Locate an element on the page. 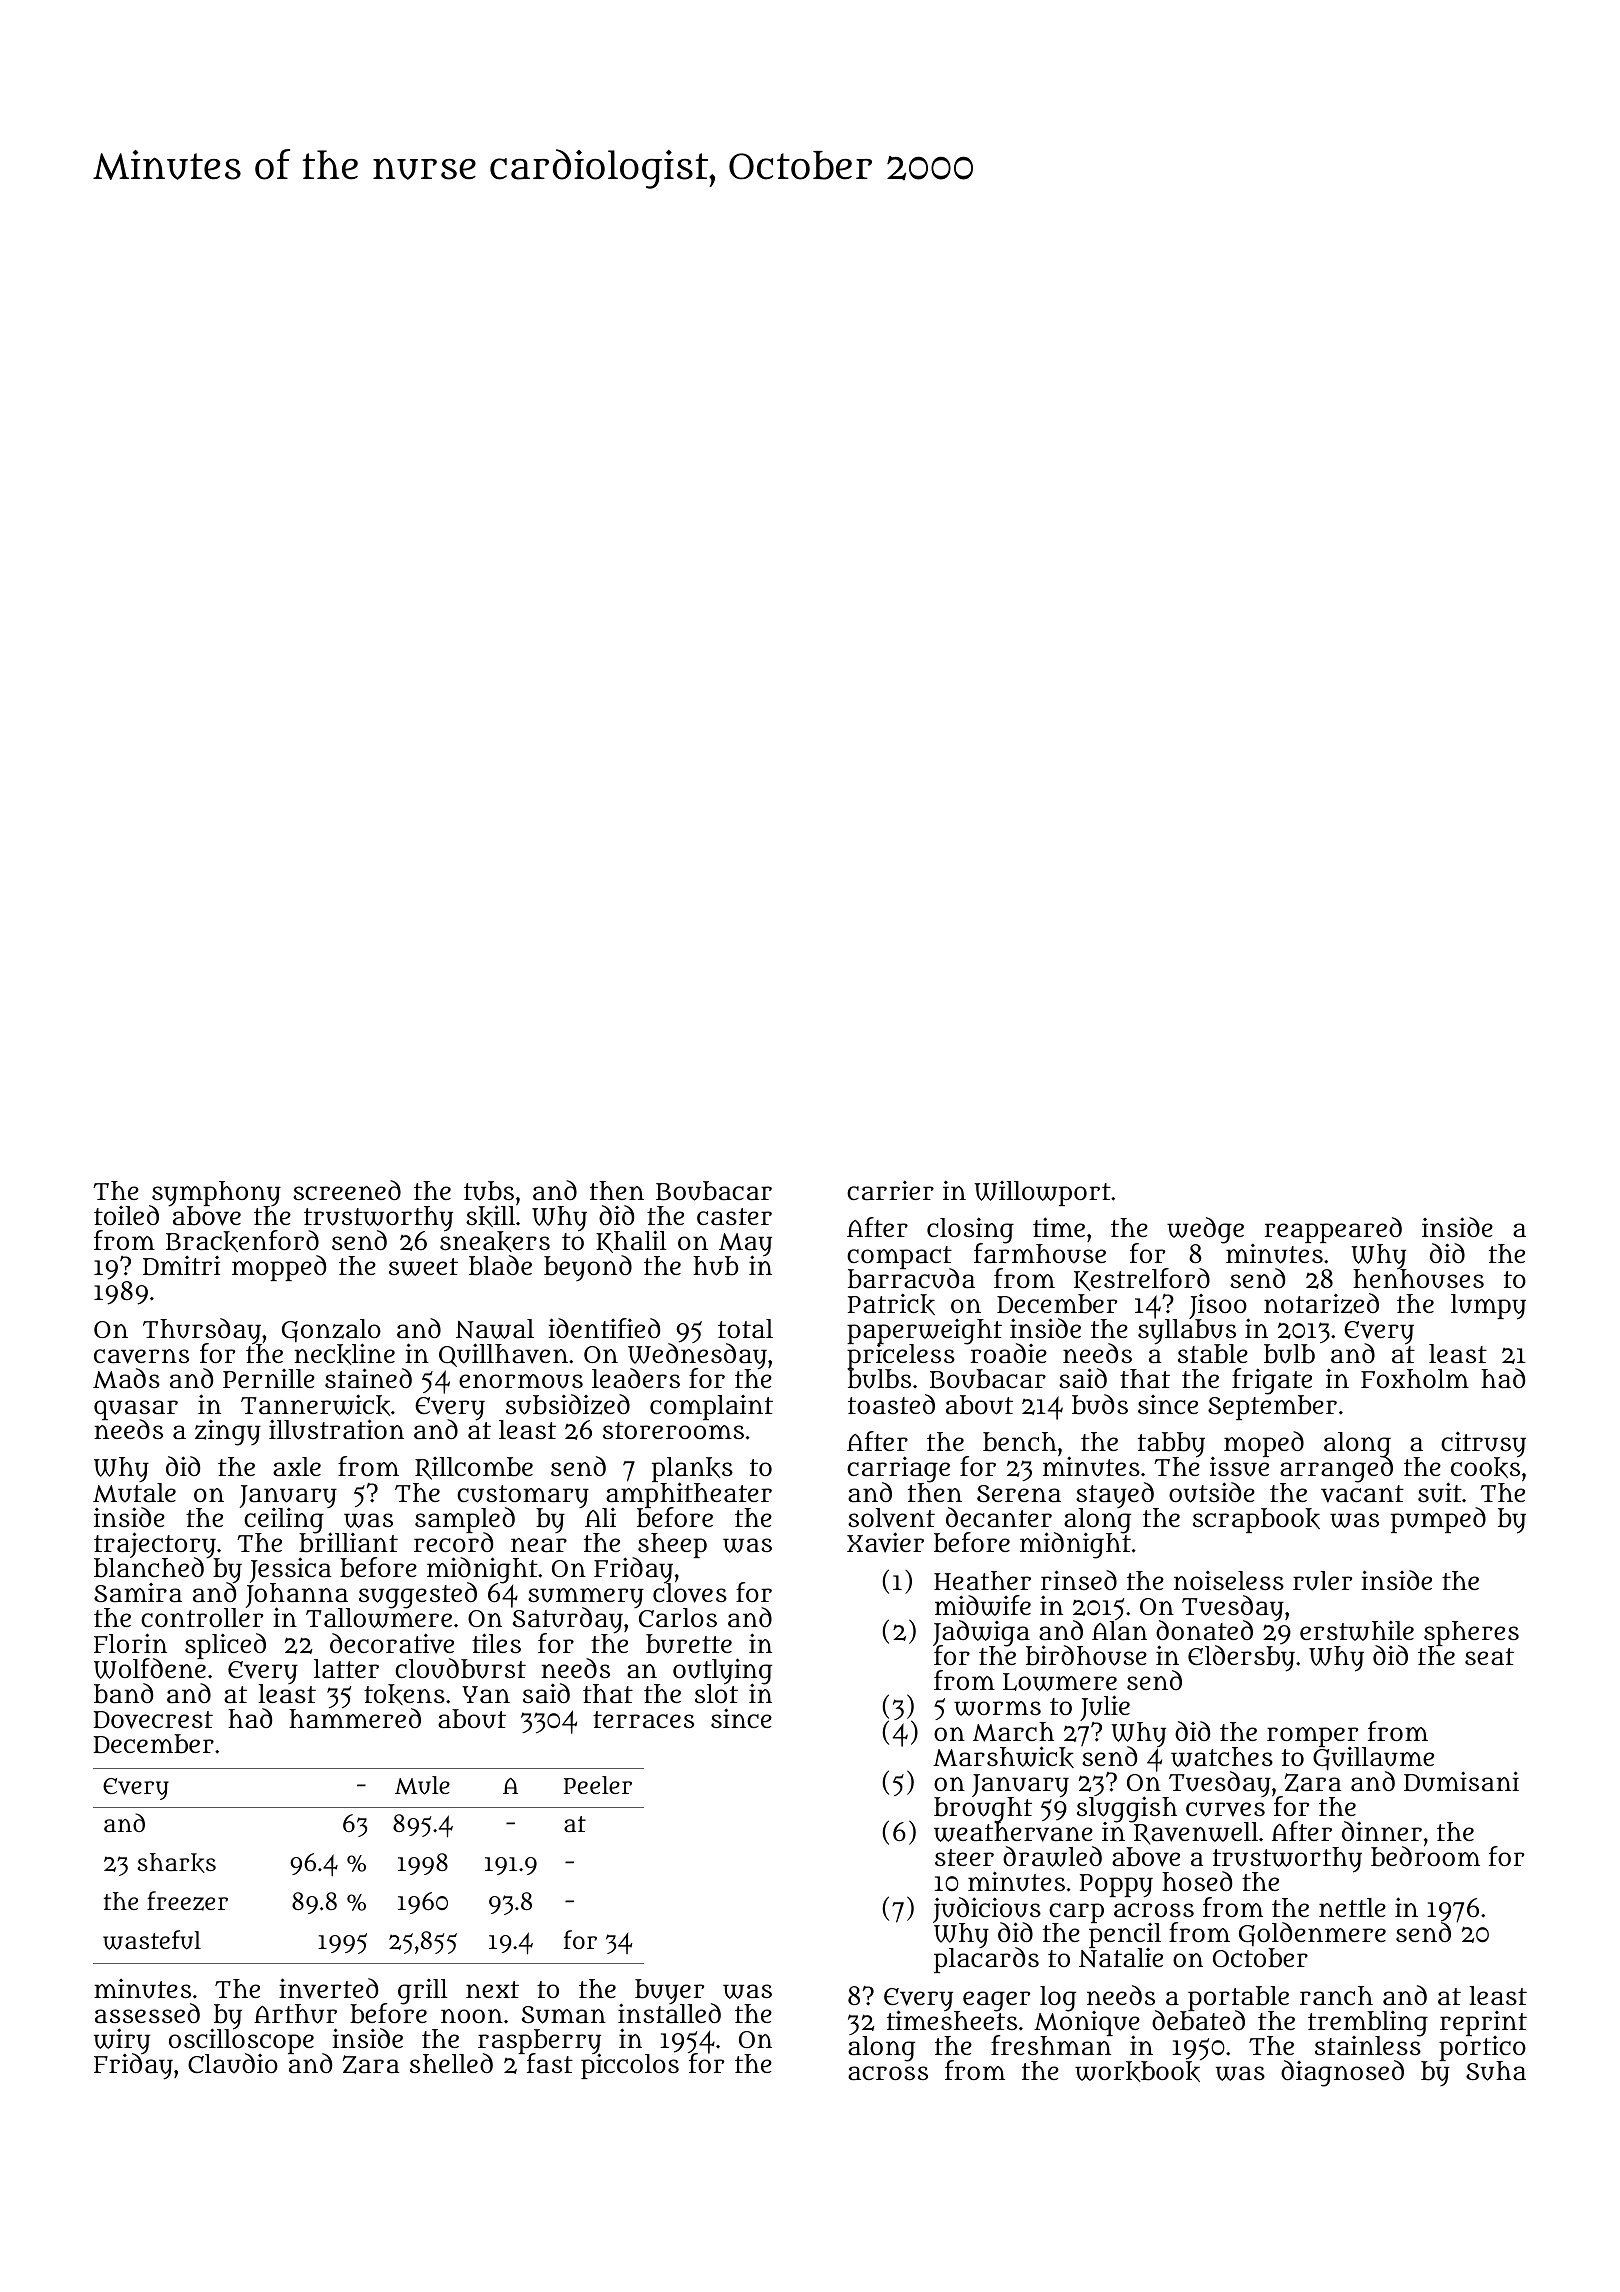 This document has width=1620, height=2292. tubs is located at coordinates (489, 1191).
